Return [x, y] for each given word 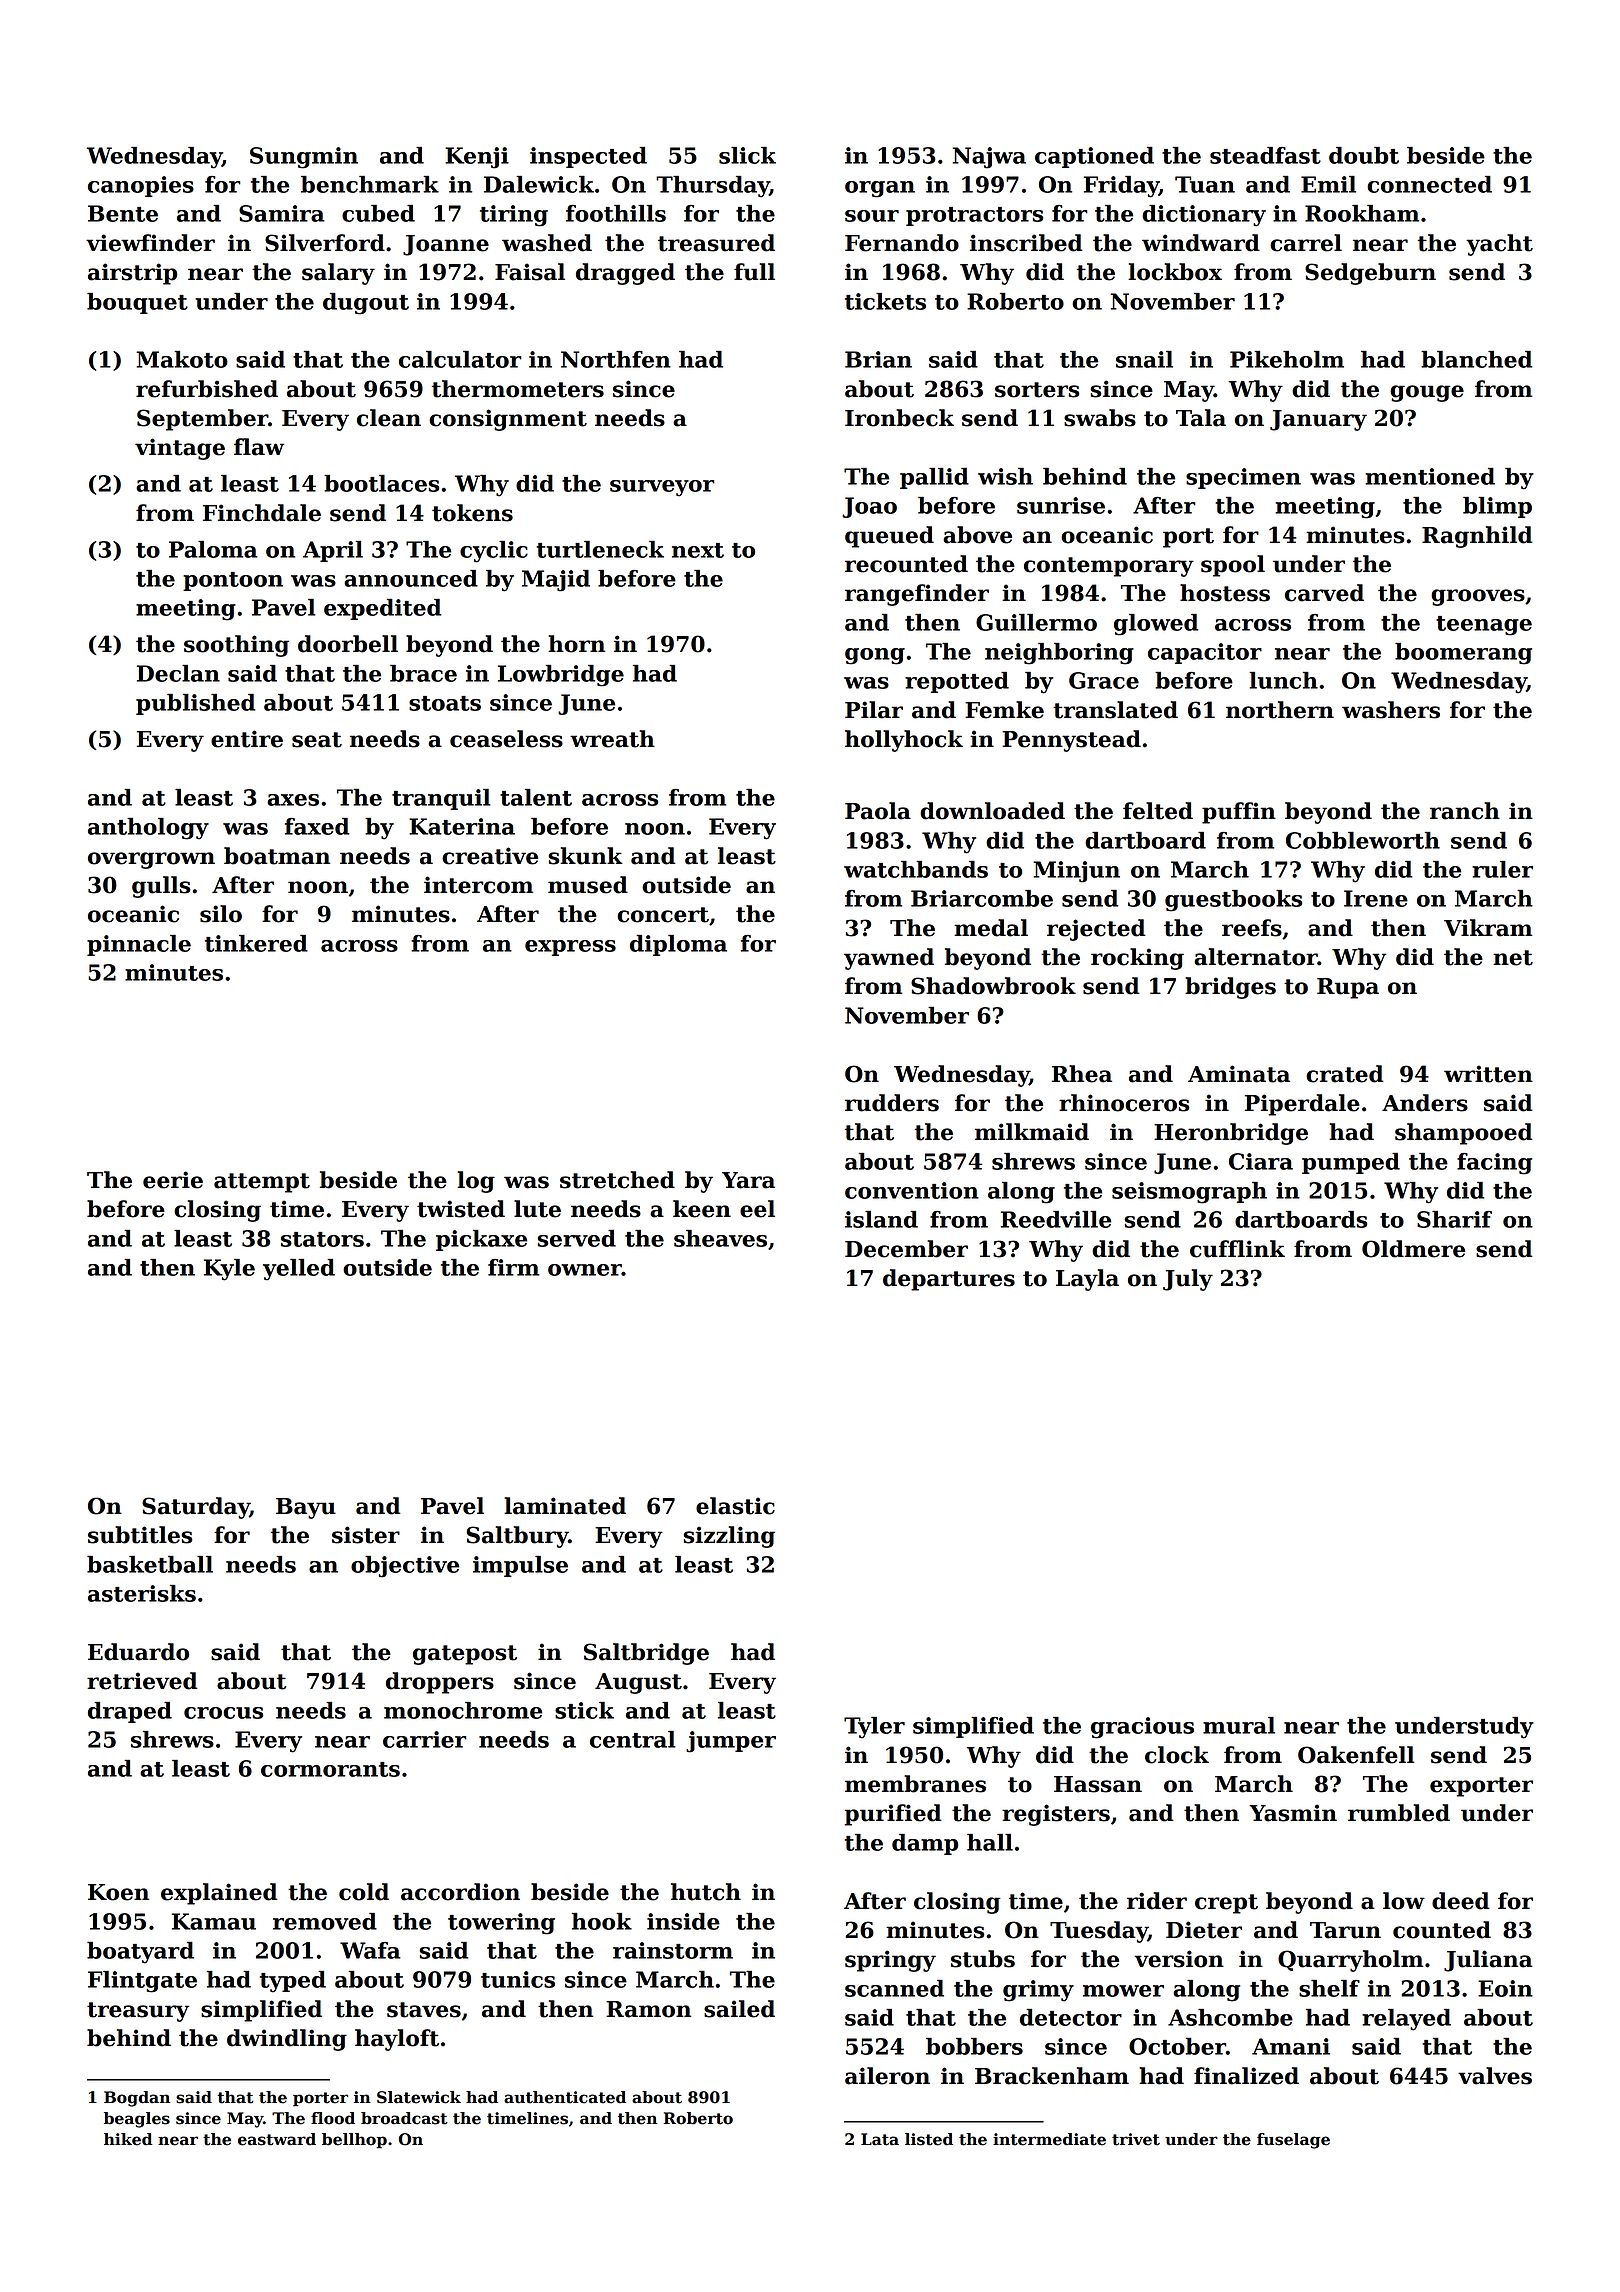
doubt [1364, 155]
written [1488, 1074]
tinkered [256, 943]
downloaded [992, 811]
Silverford [325, 243]
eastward [277, 2139]
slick [747, 155]
